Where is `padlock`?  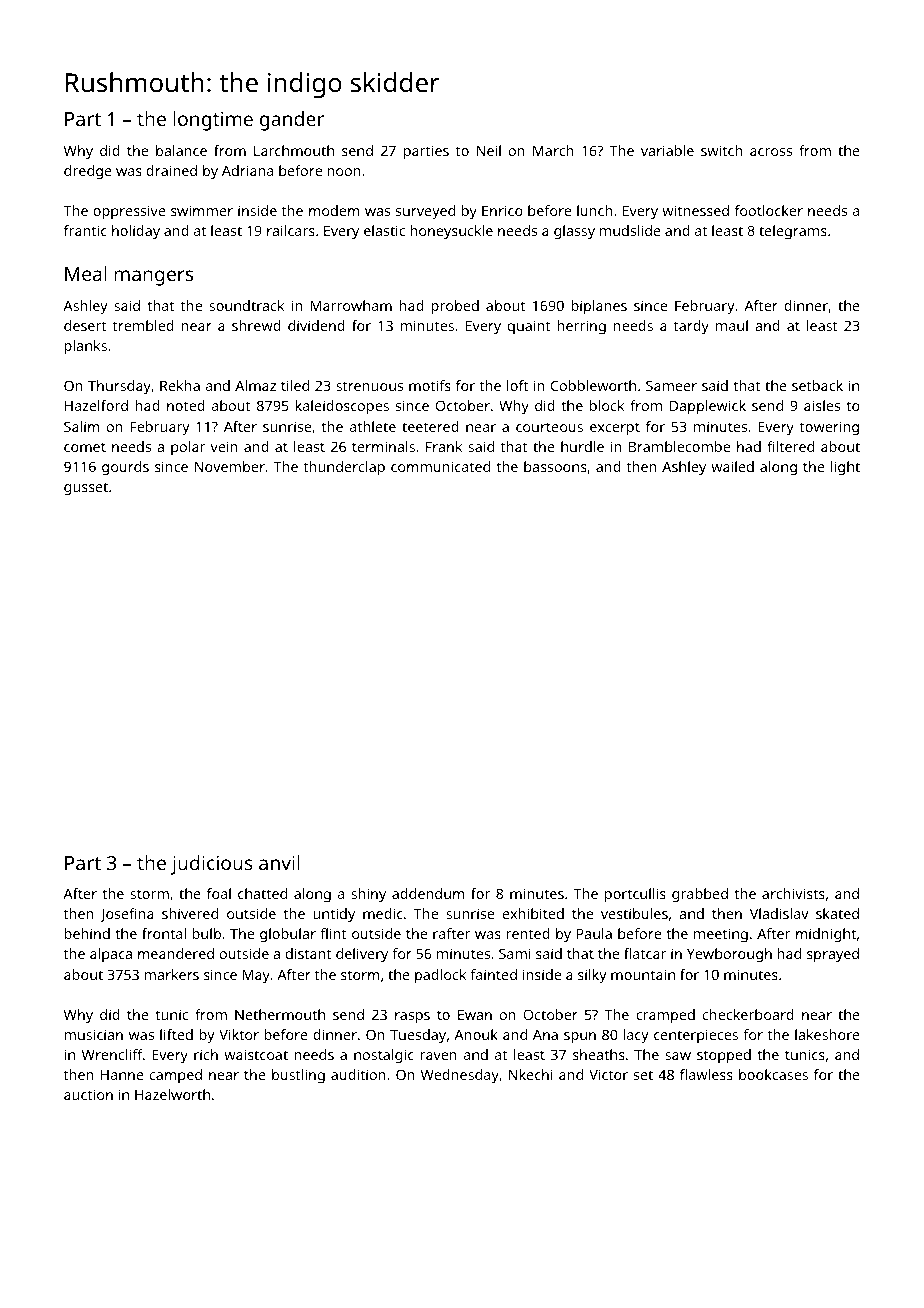 padlock is located at coordinates (440, 976).
